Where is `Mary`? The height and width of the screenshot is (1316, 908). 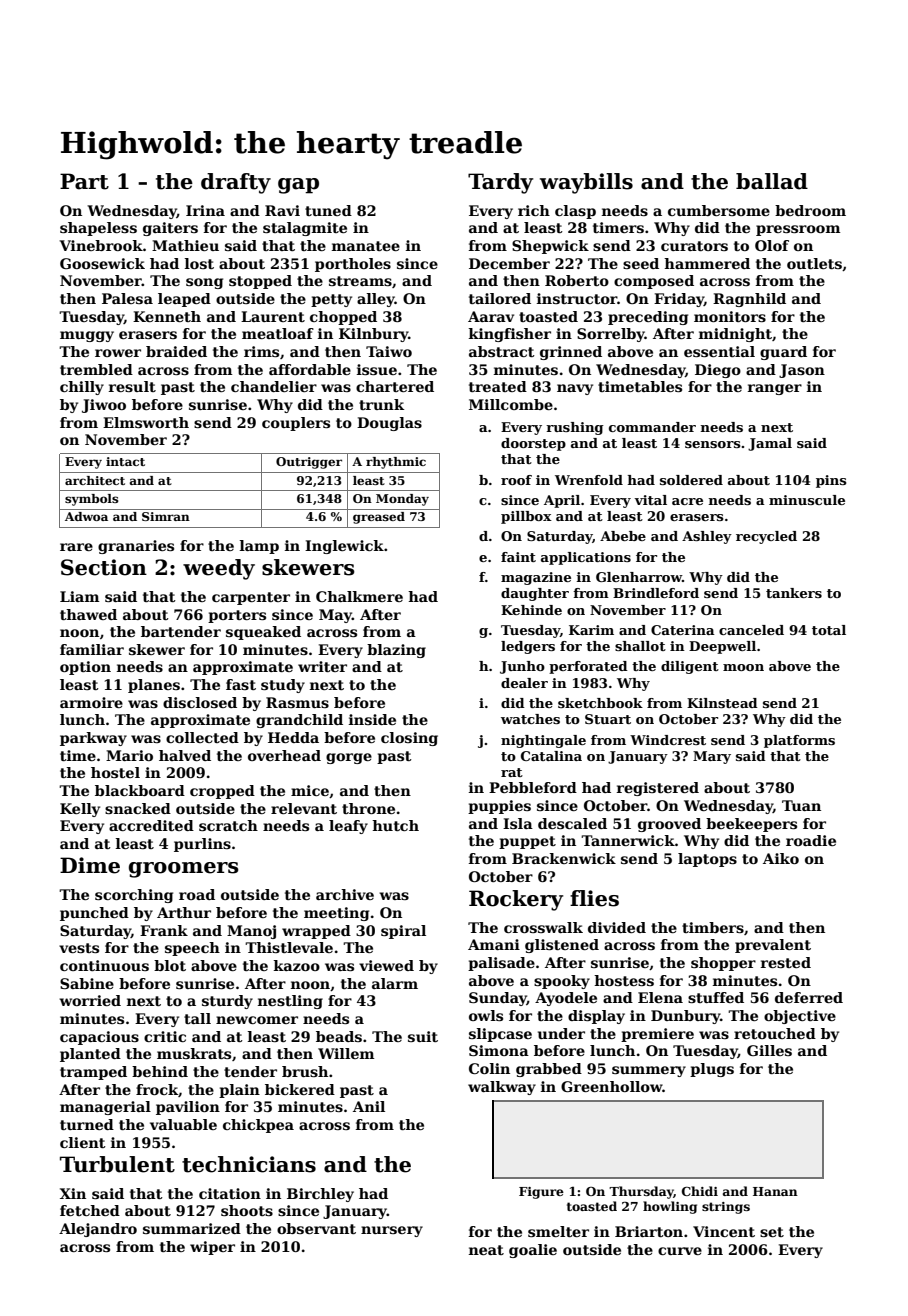
Mary is located at coordinates (712, 757).
